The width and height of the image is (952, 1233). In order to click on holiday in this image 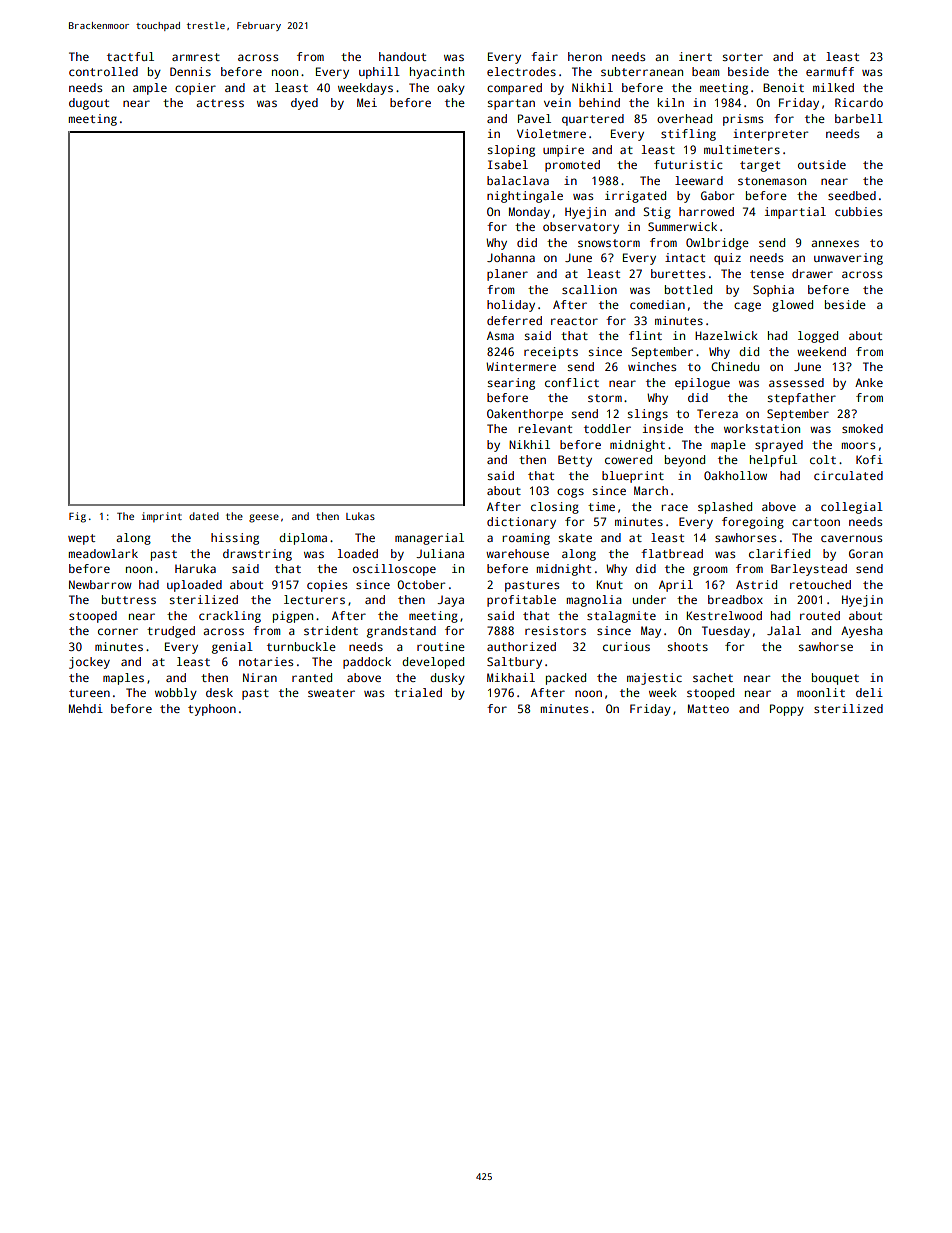, I will do `click(511, 306)`.
